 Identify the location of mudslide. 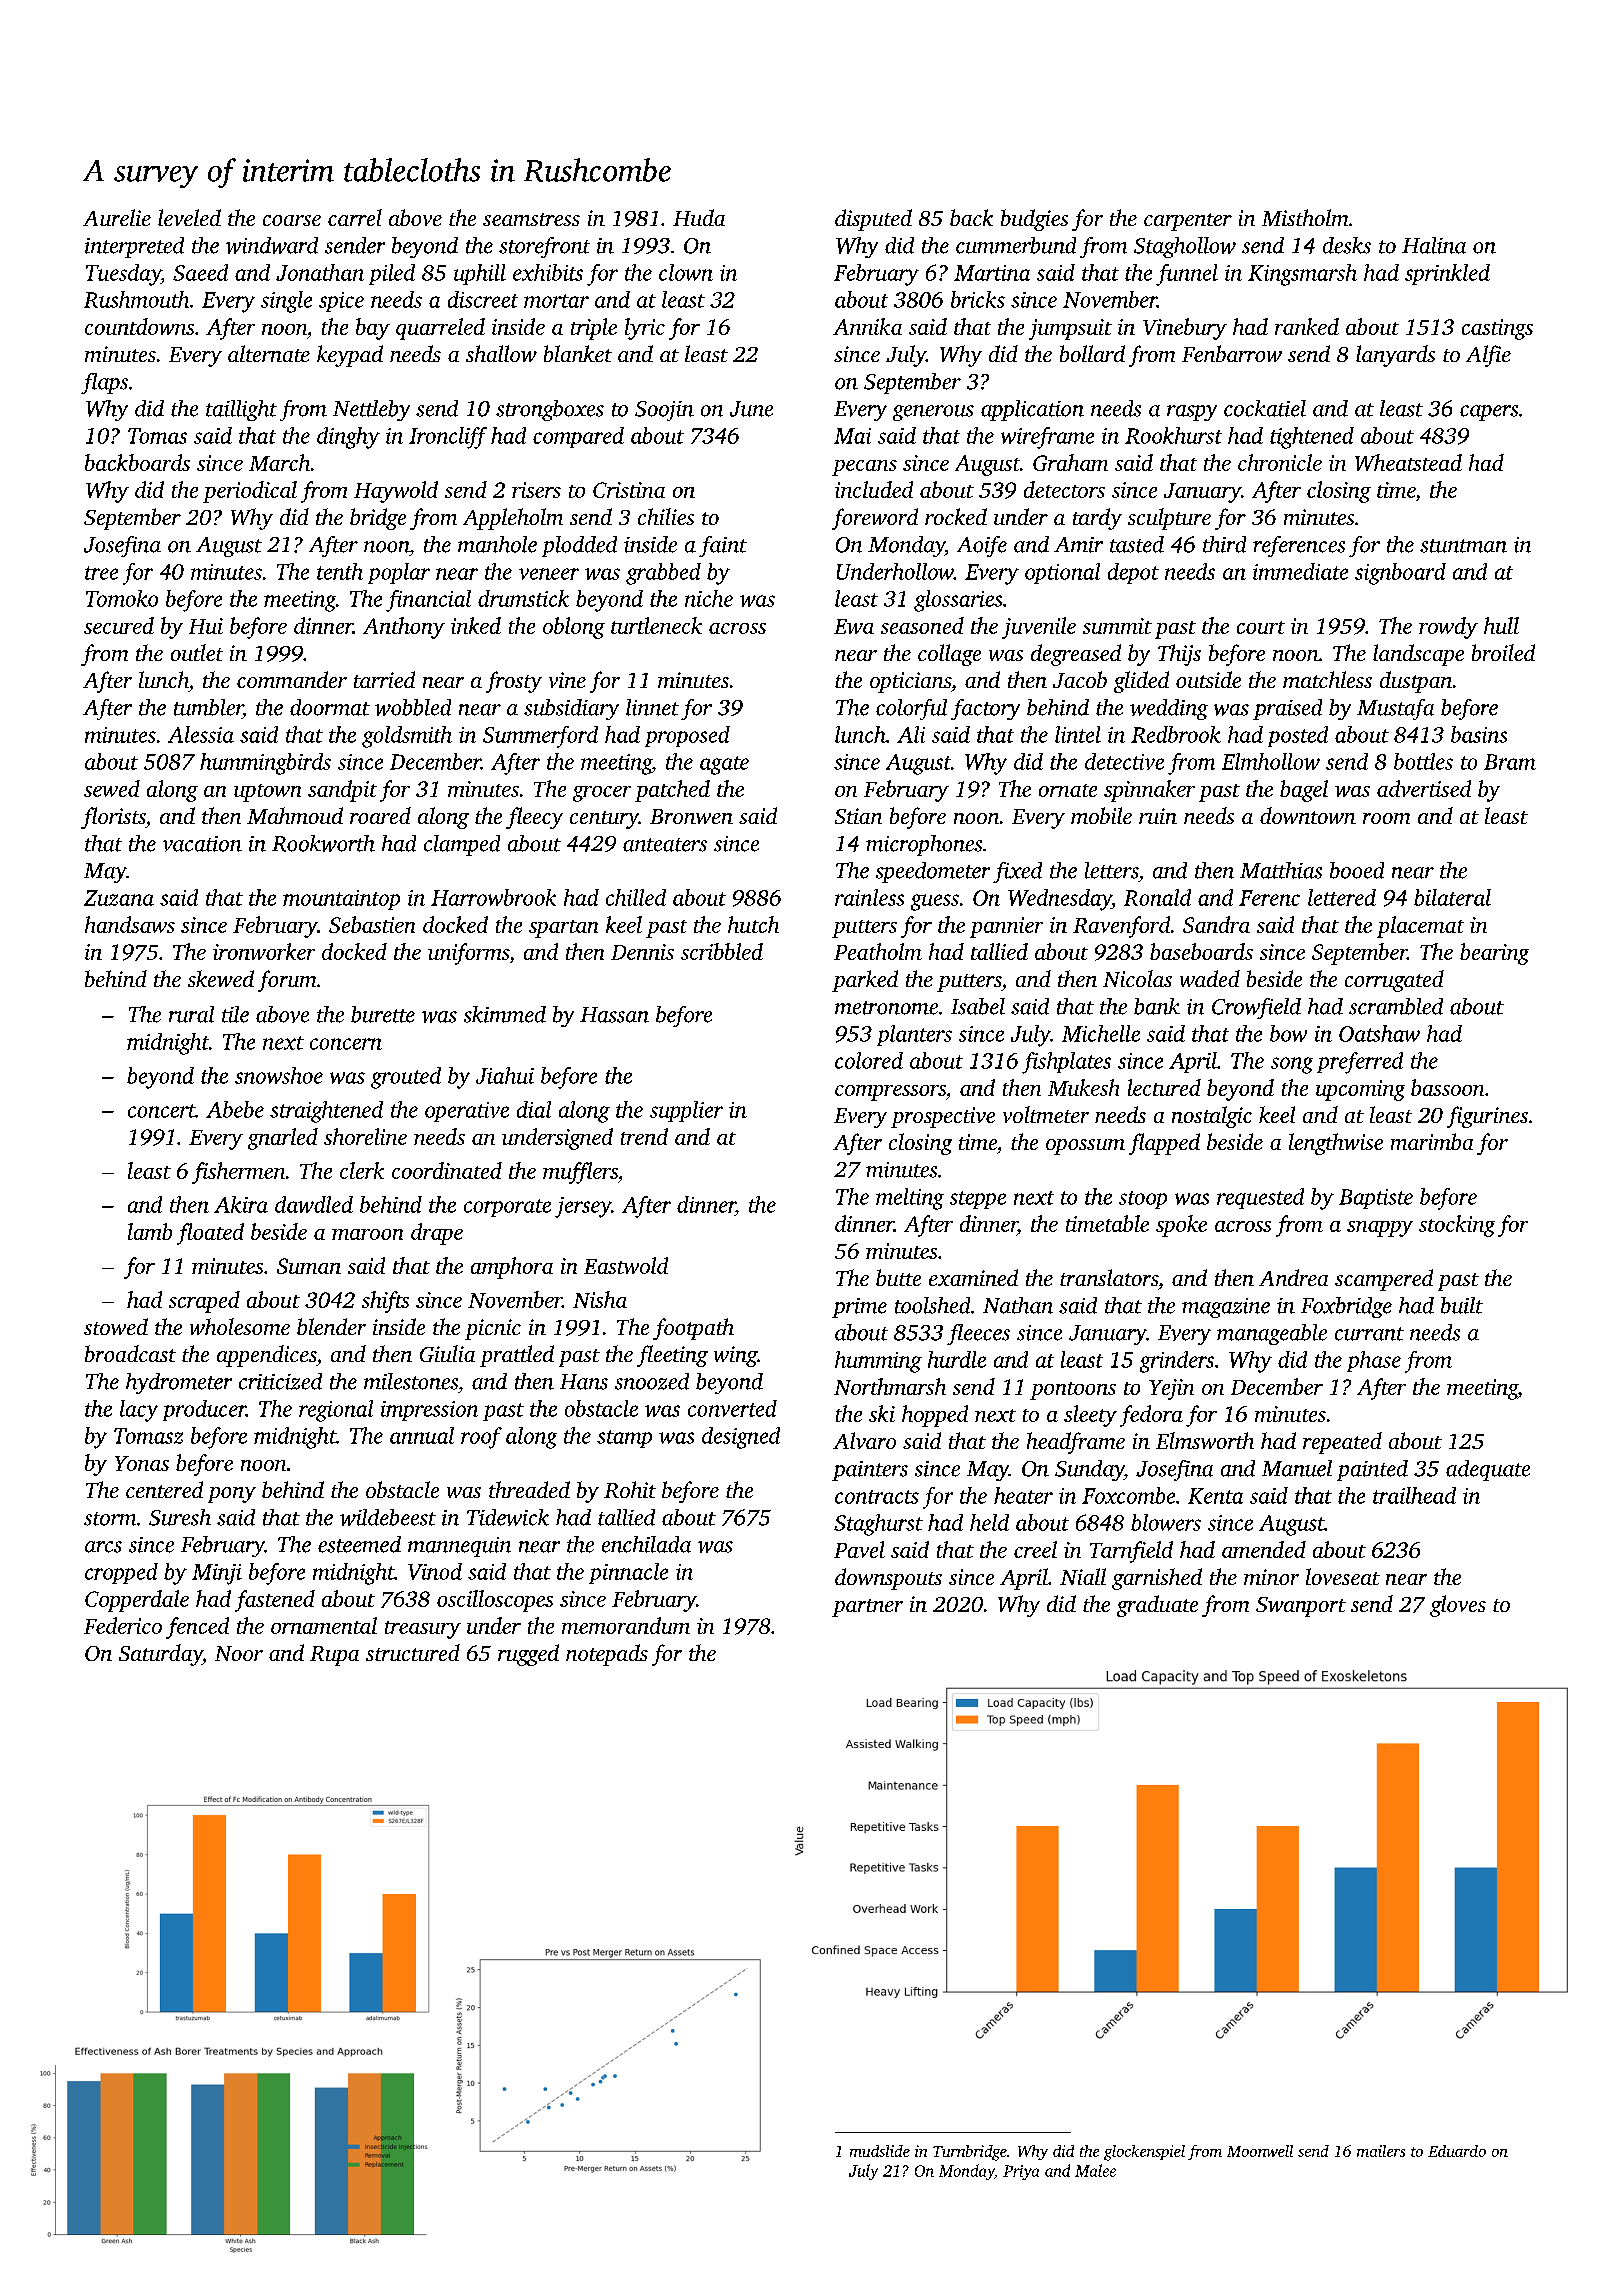
(880, 2151).
